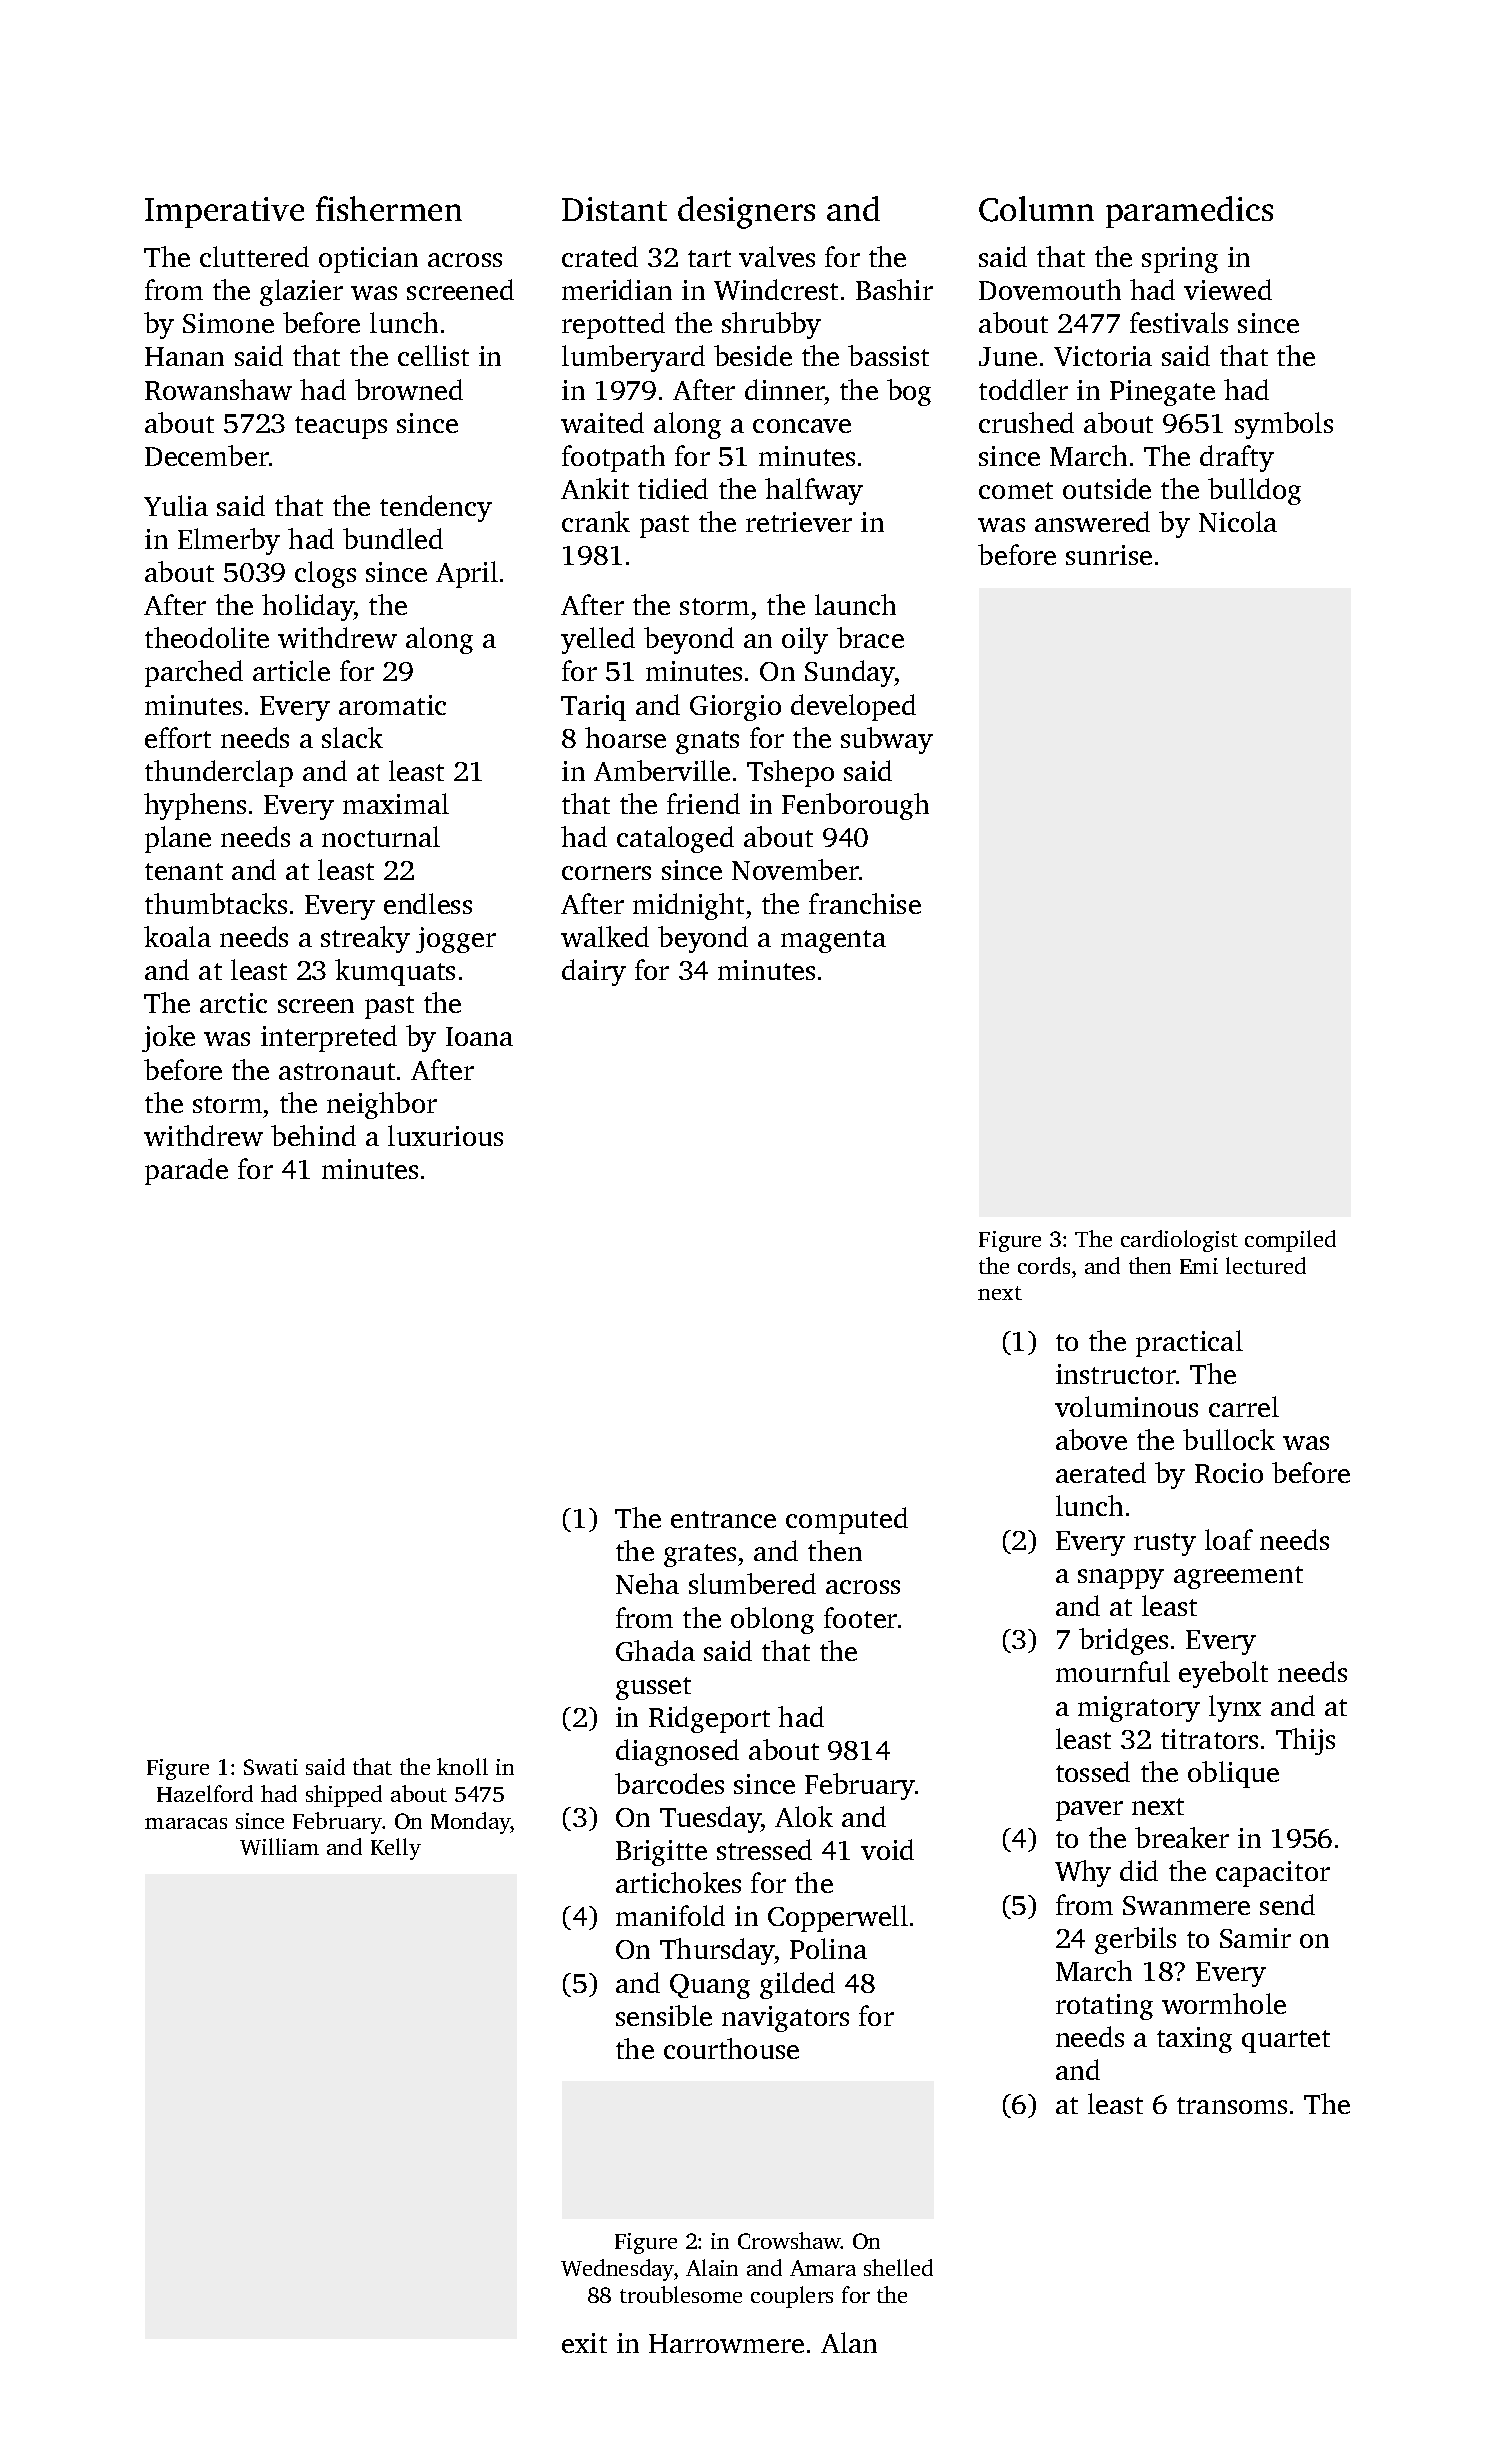 Image resolution: width=1496 pixels, height=2464 pixels. What do you see at coordinates (1238, 521) in the image?
I see `Nicola` at bounding box center [1238, 521].
